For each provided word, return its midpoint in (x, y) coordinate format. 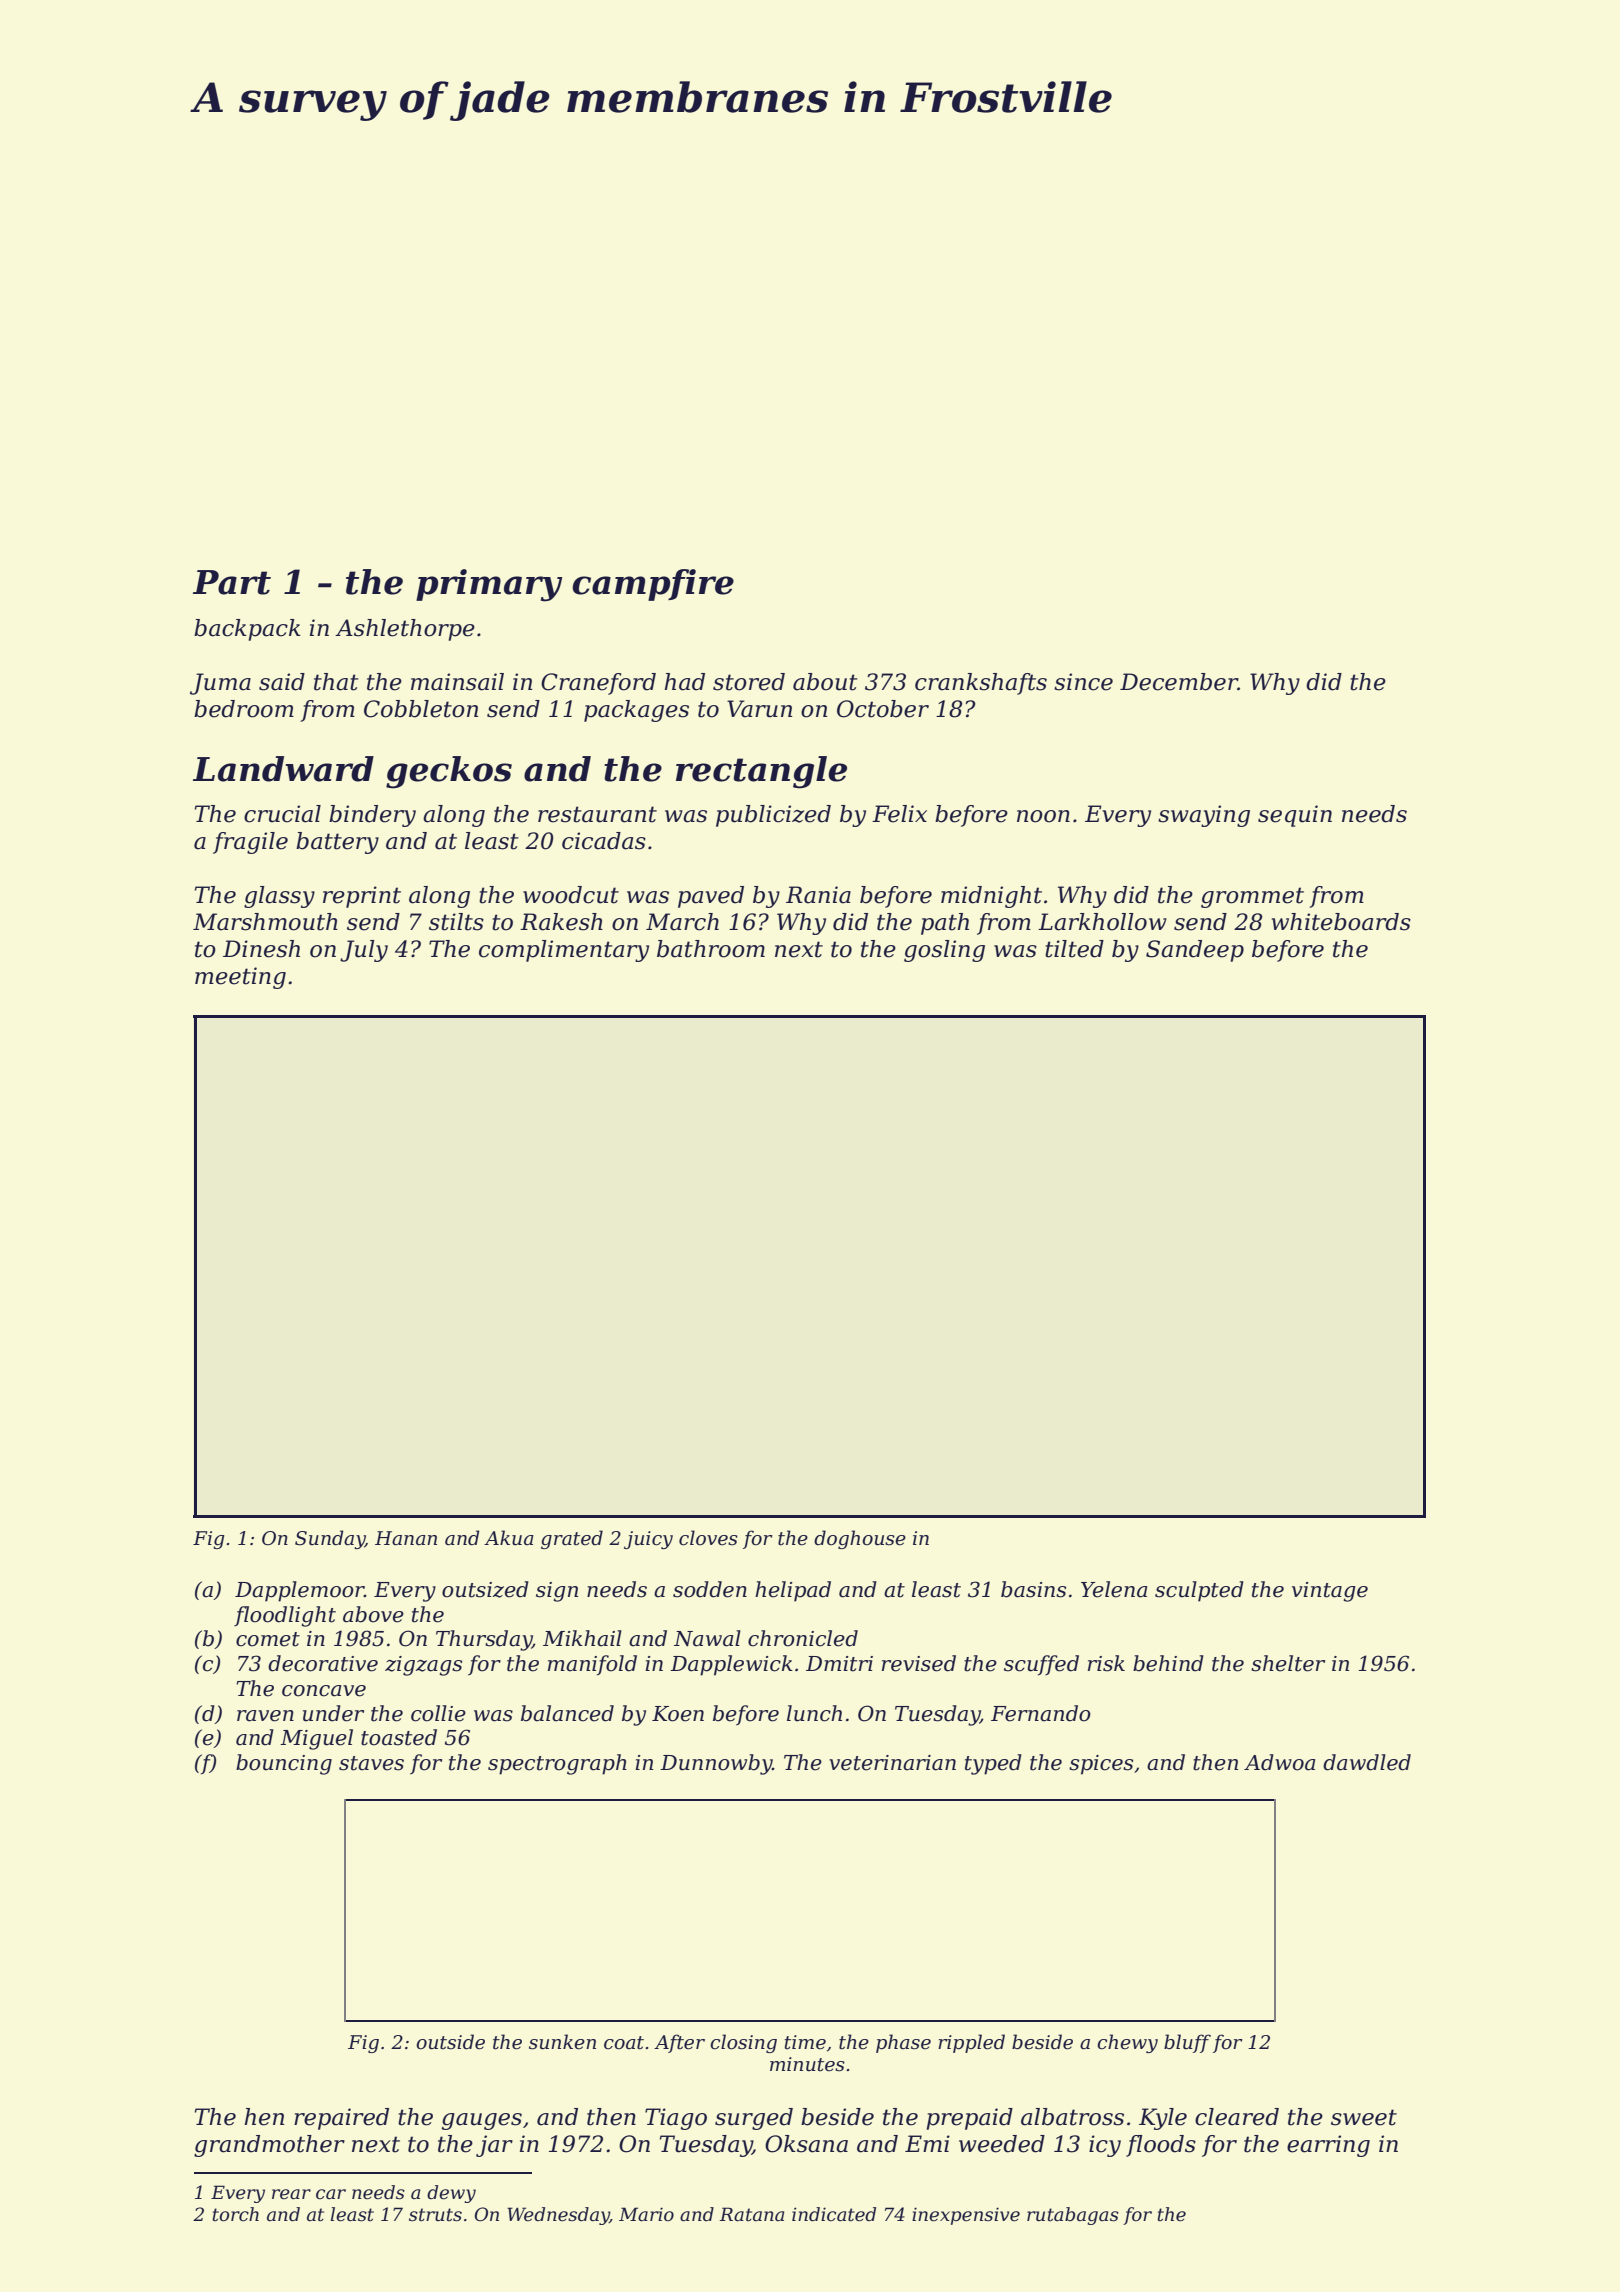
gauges (482, 2121)
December (1179, 682)
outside (450, 2042)
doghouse (860, 1539)
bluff (1187, 2043)
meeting (240, 978)
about (825, 682)
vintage (1330, 1592)
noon (1043, 816)
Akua (509, 1537)
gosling (944, 951)
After (679, 2043)
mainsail (457, 682)
